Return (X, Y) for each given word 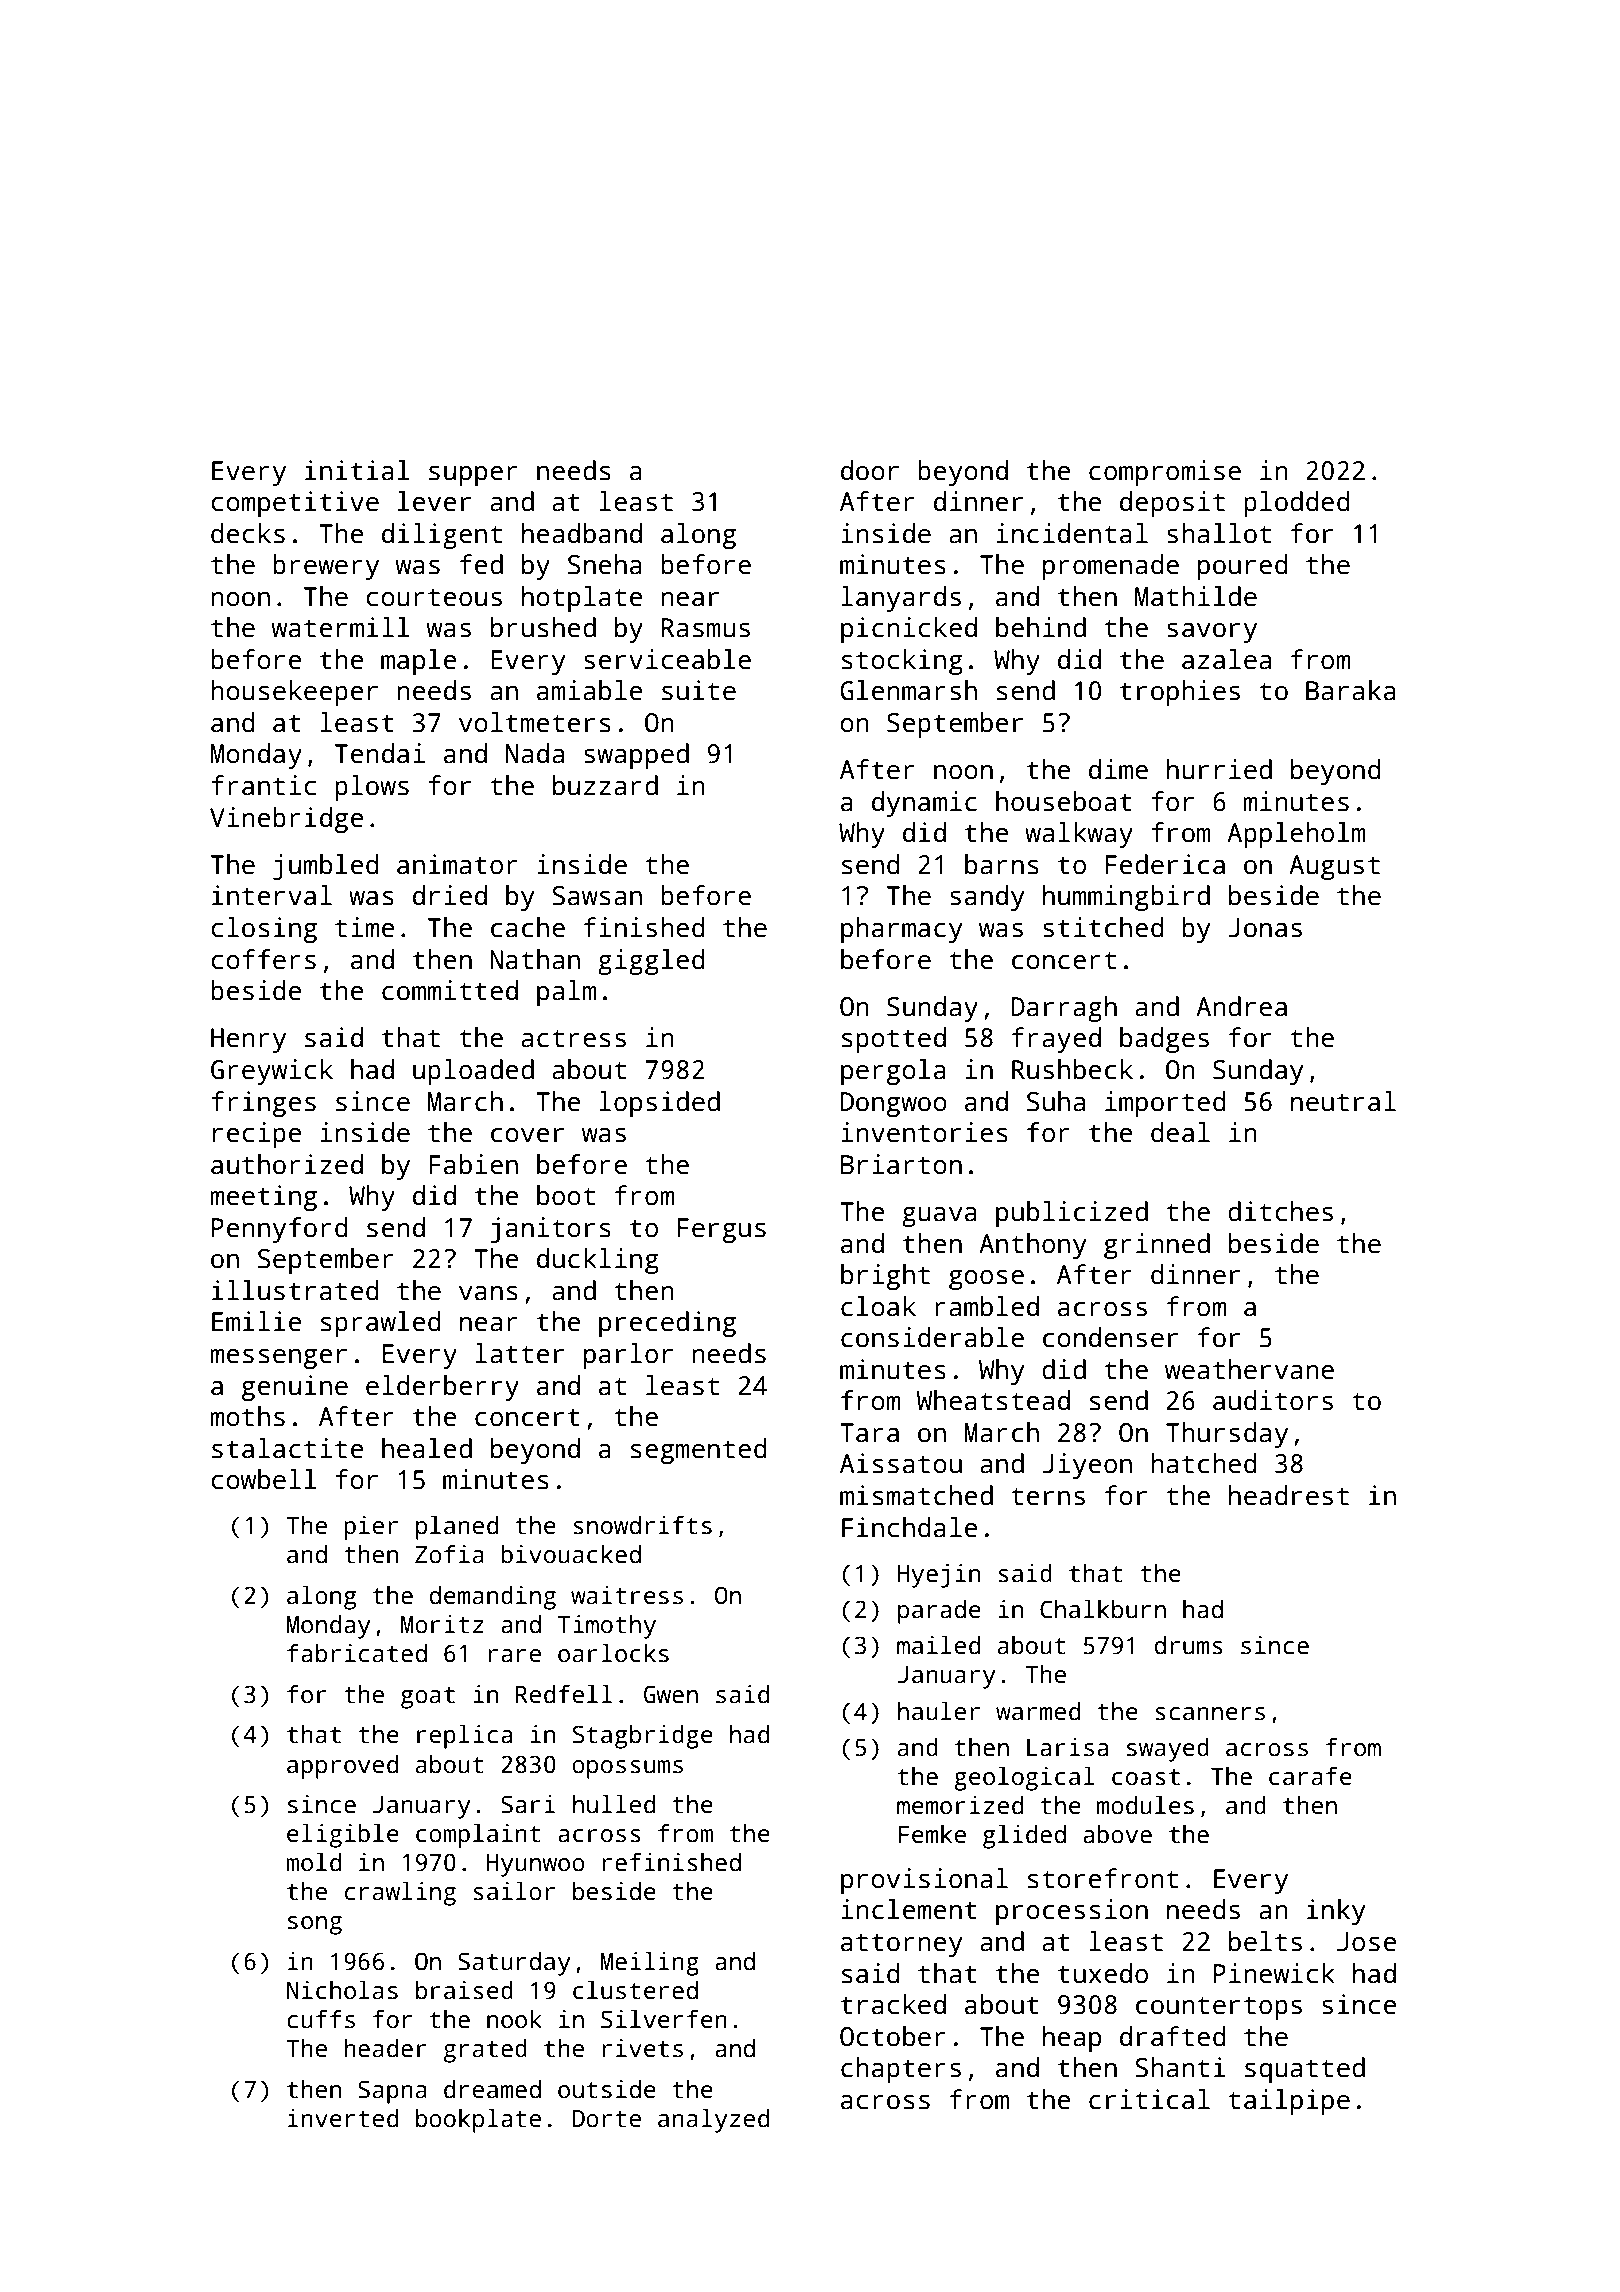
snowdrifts (642, 1525)
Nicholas (342, 1990)
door (870, 470)
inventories (924, 1132)
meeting (263, 1198)
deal (1180, 1132)
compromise (1165, 473)
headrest (1289, 1495)
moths (247, 1416)
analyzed (713, 2120)
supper (473, 476)
